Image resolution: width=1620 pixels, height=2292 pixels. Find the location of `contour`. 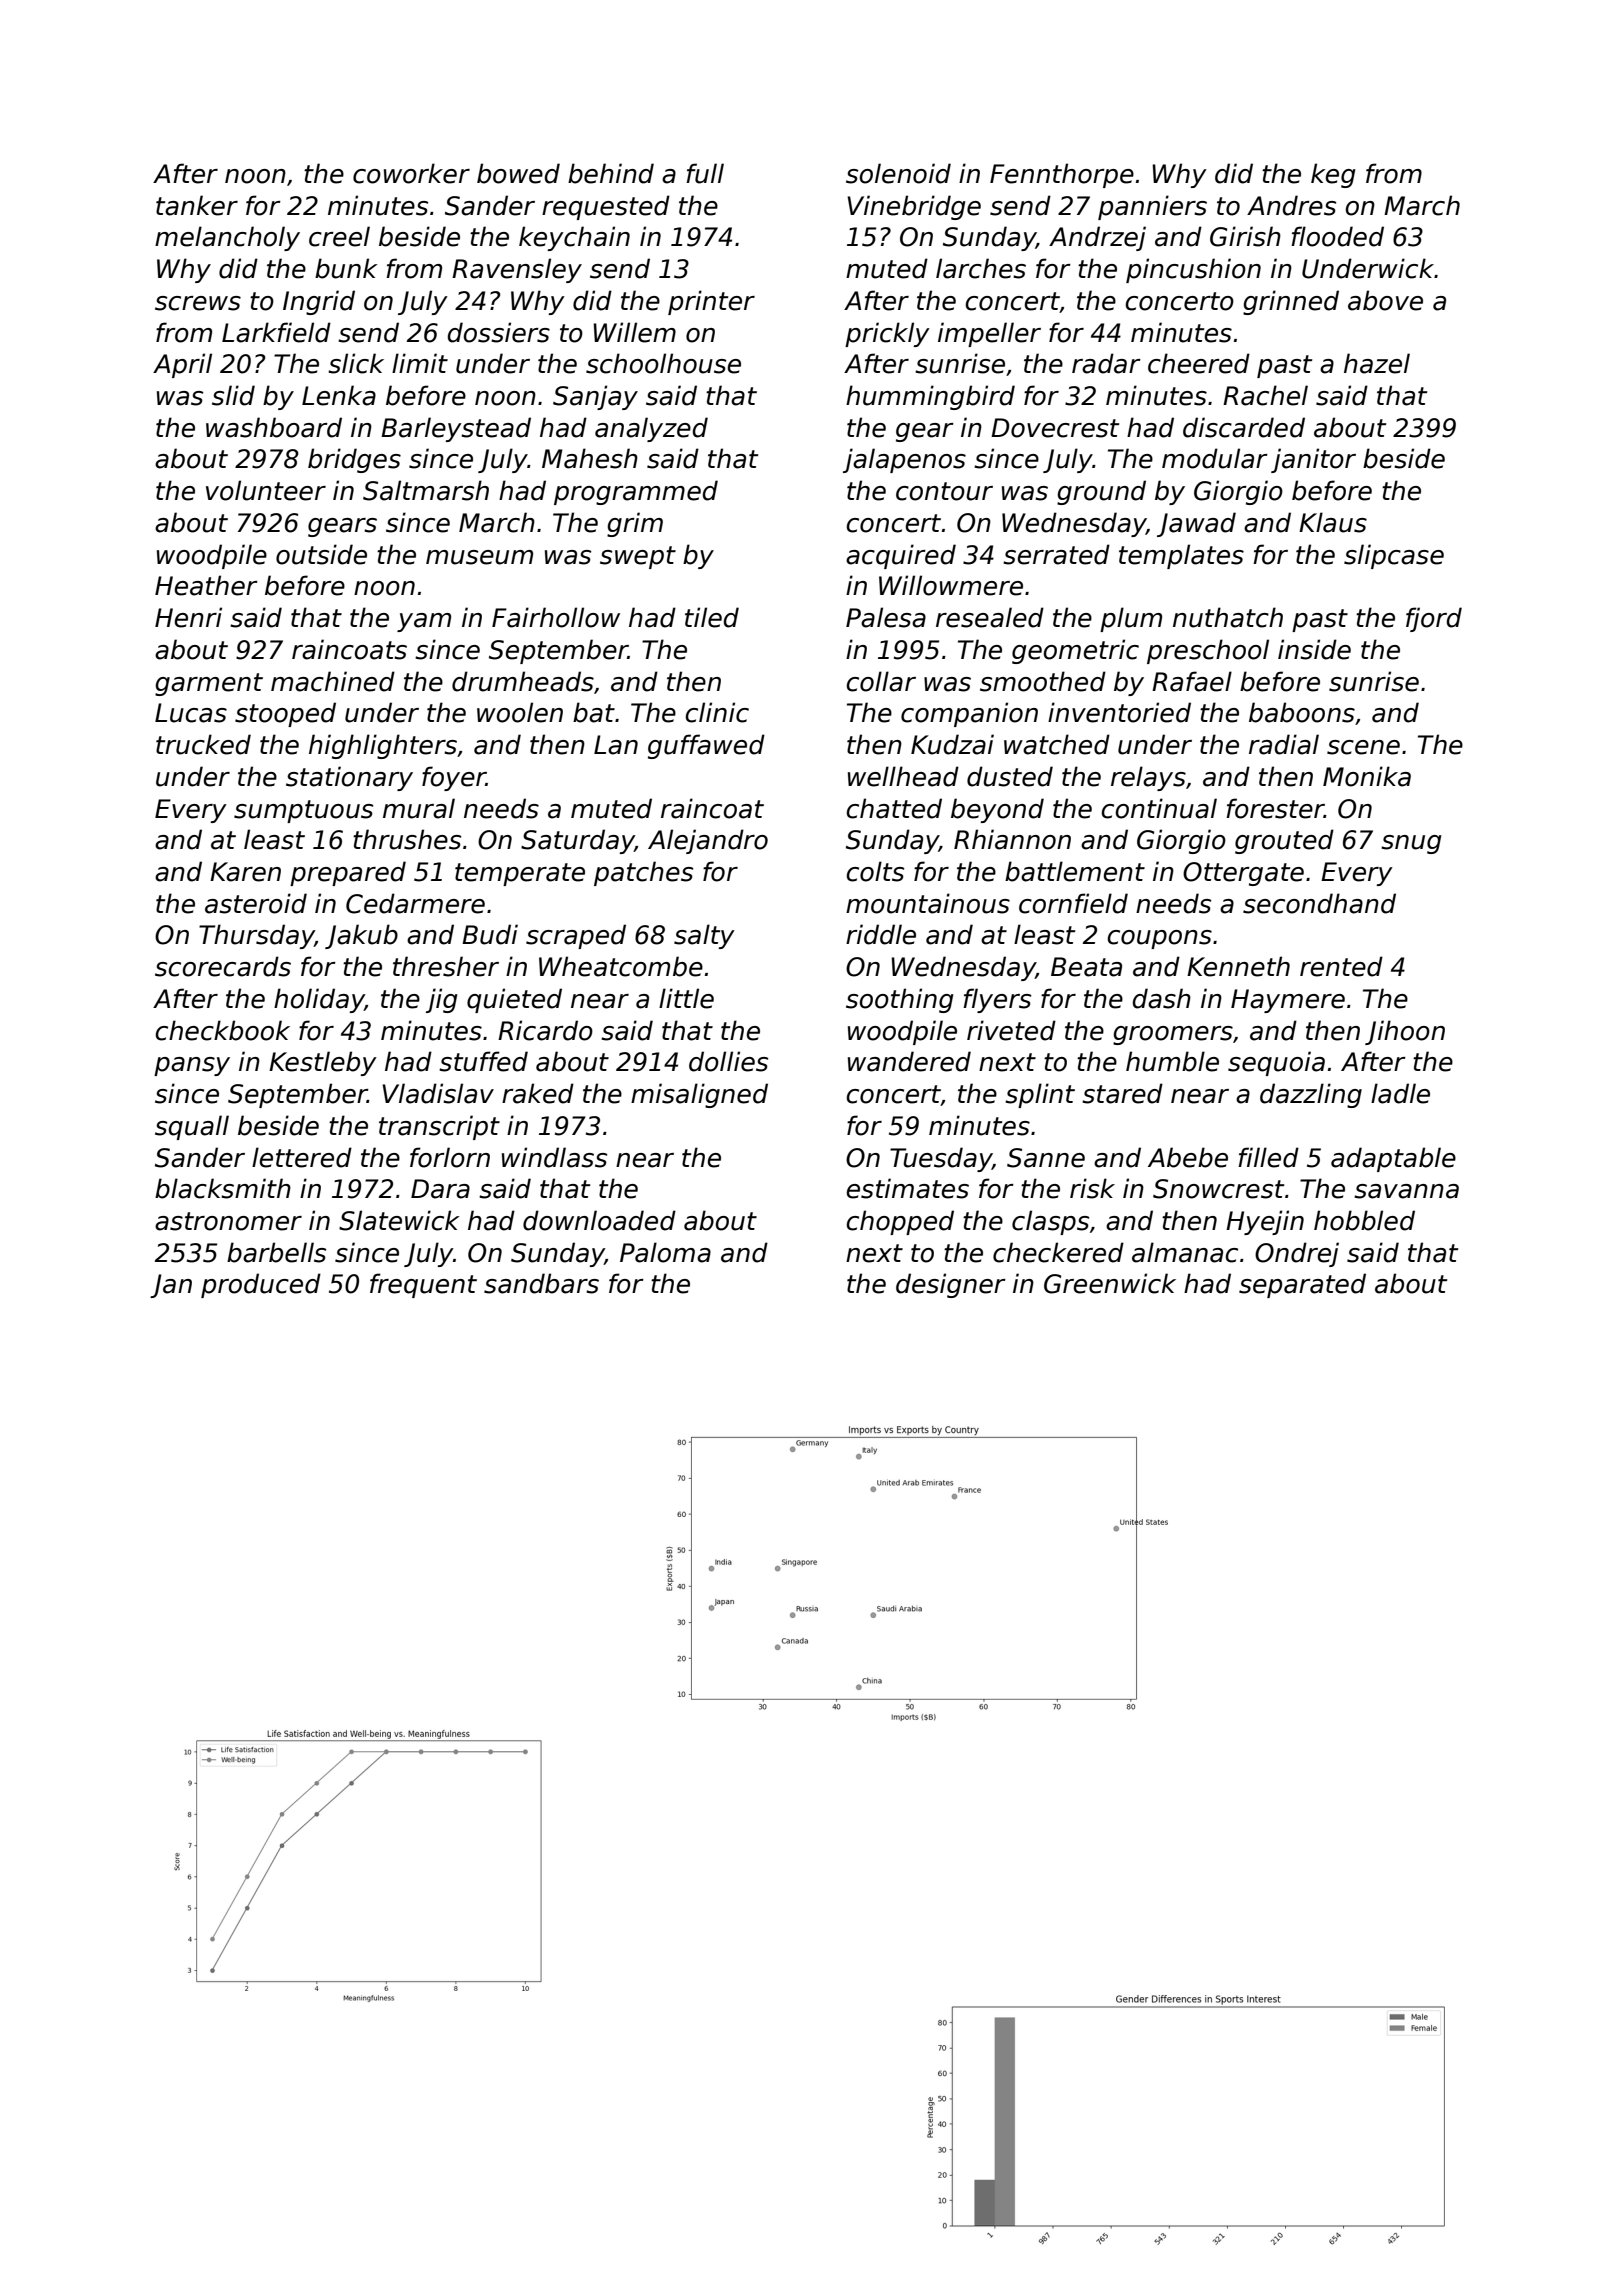

contour is located at coordinates (944, 491).
